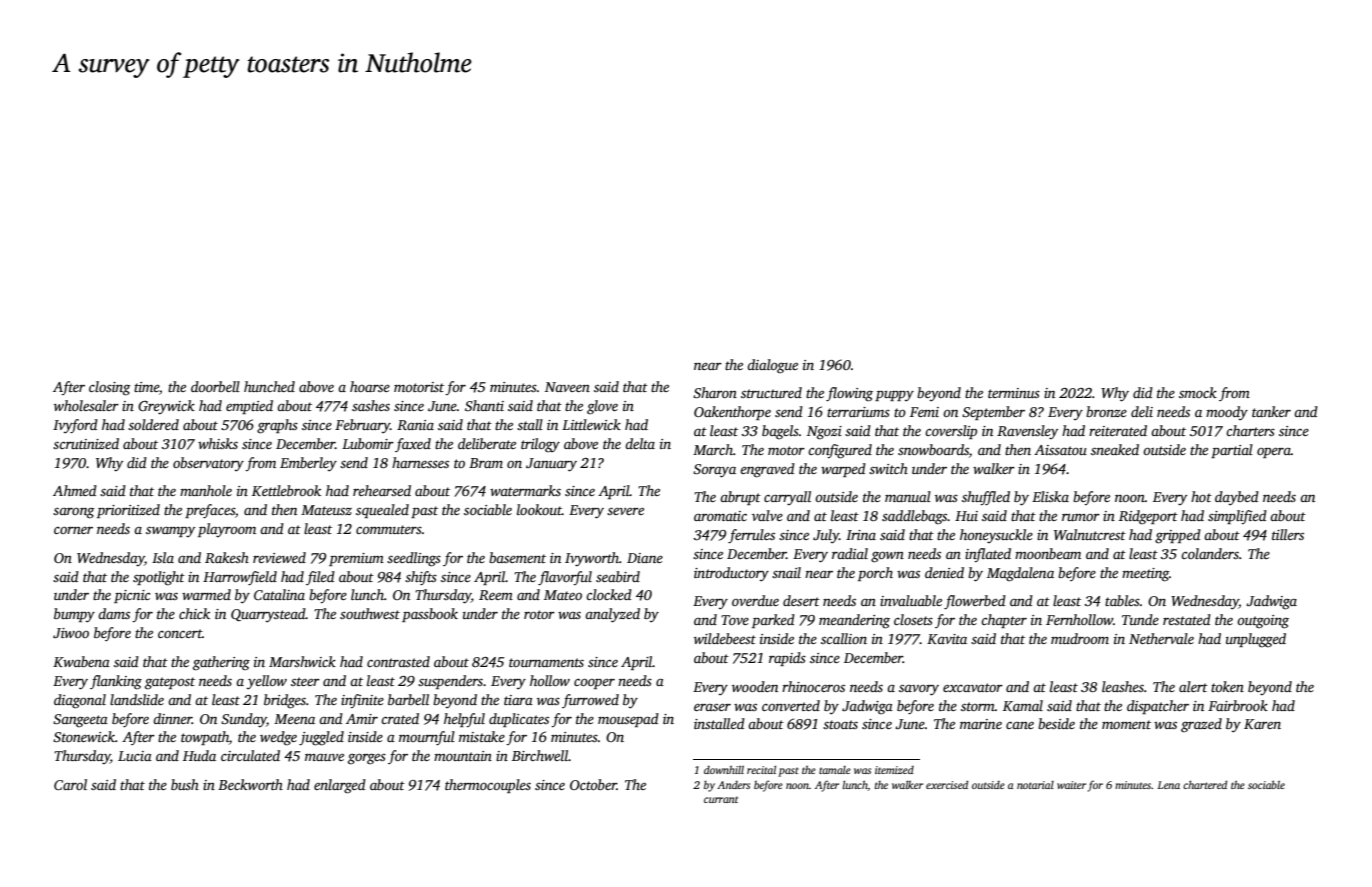 The width and height of the screenshot is (1372, 887). I want to click on chartered, so click(1205, 784).
